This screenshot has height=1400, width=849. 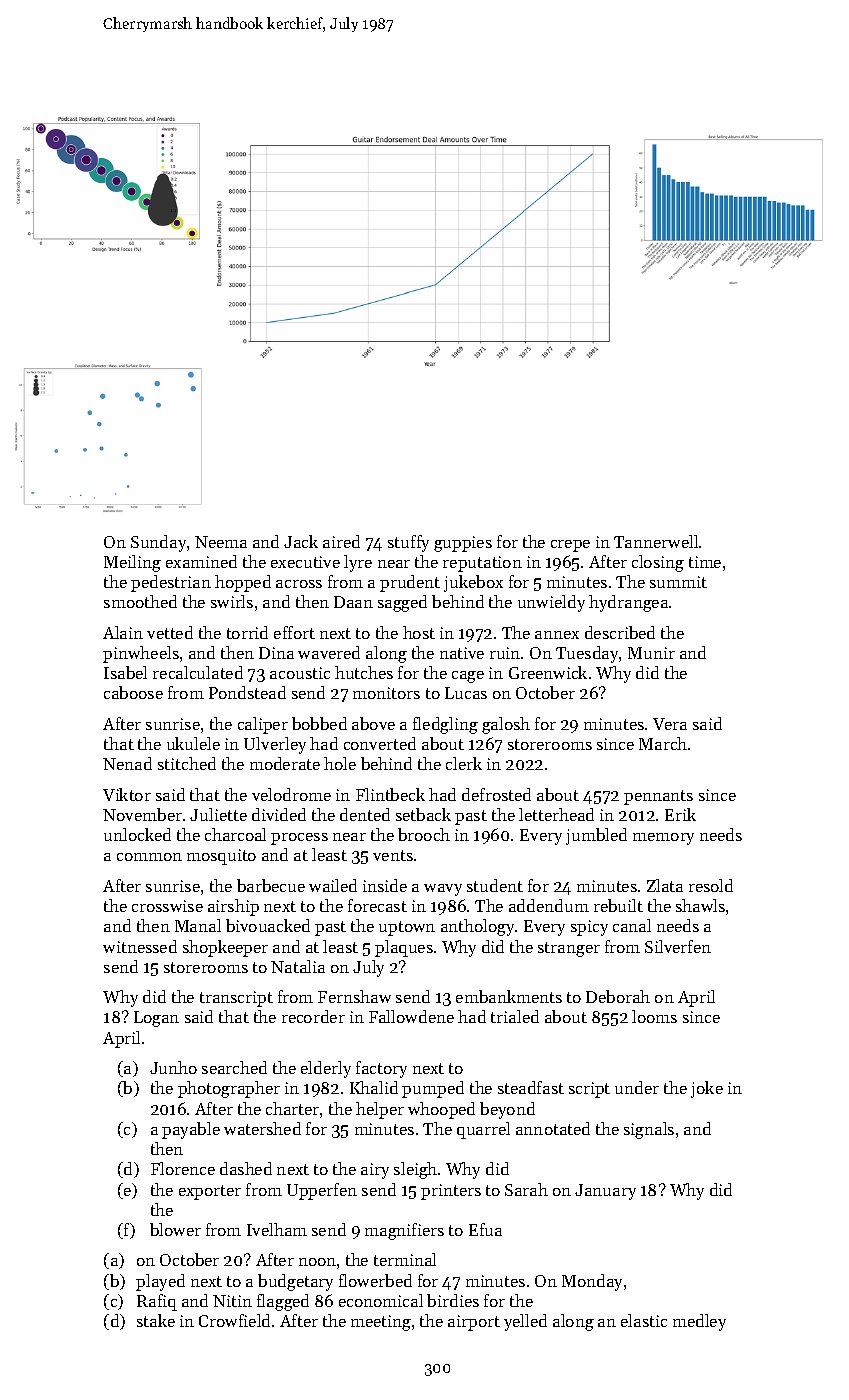 I want to click on uptown, so click(x=407, y=928).
